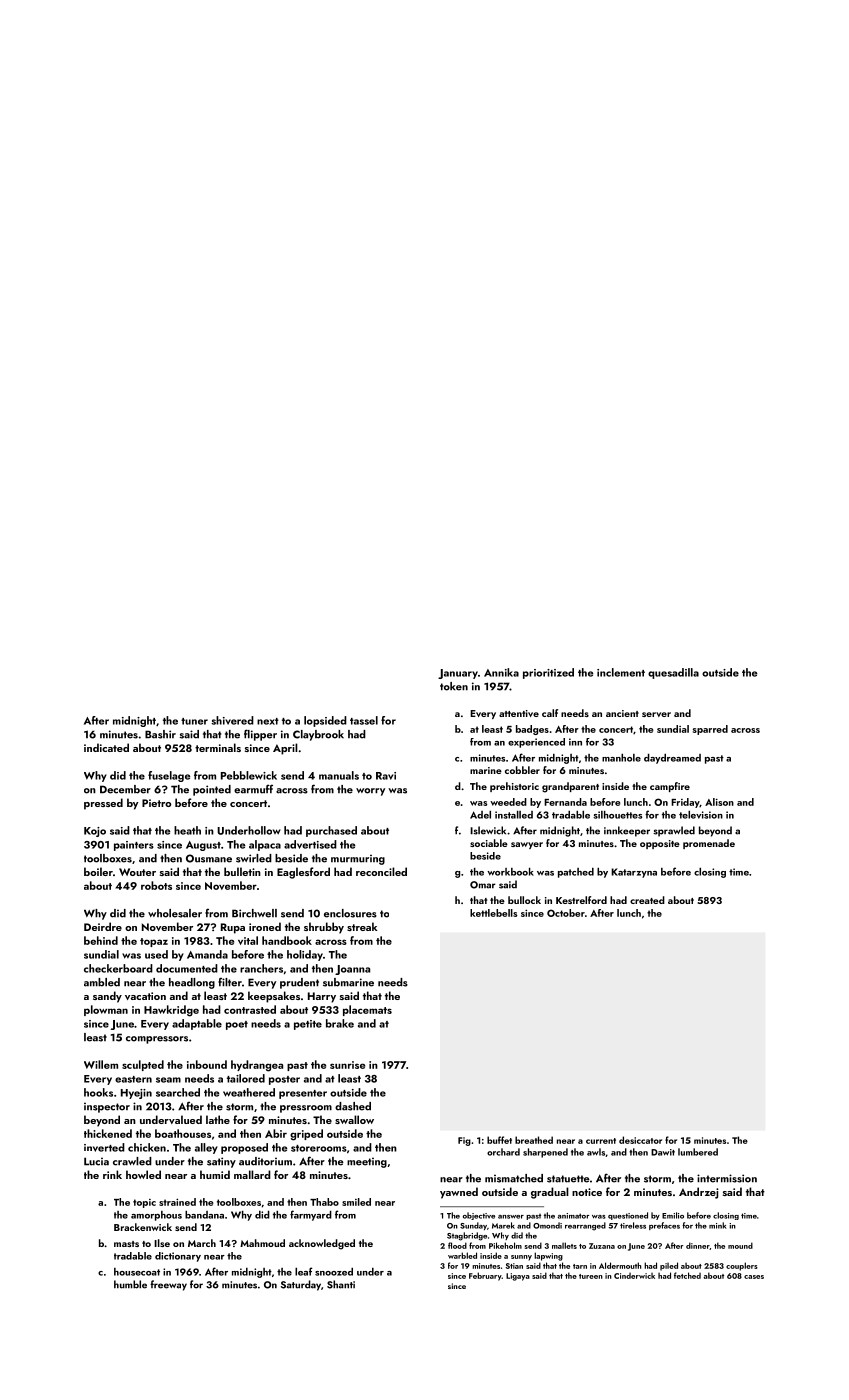 The image size is (849, 1400). What do you see at coordinates (673, 673) in the screenshot?
I see `quesadilla` at bounding box center [673, 673].
